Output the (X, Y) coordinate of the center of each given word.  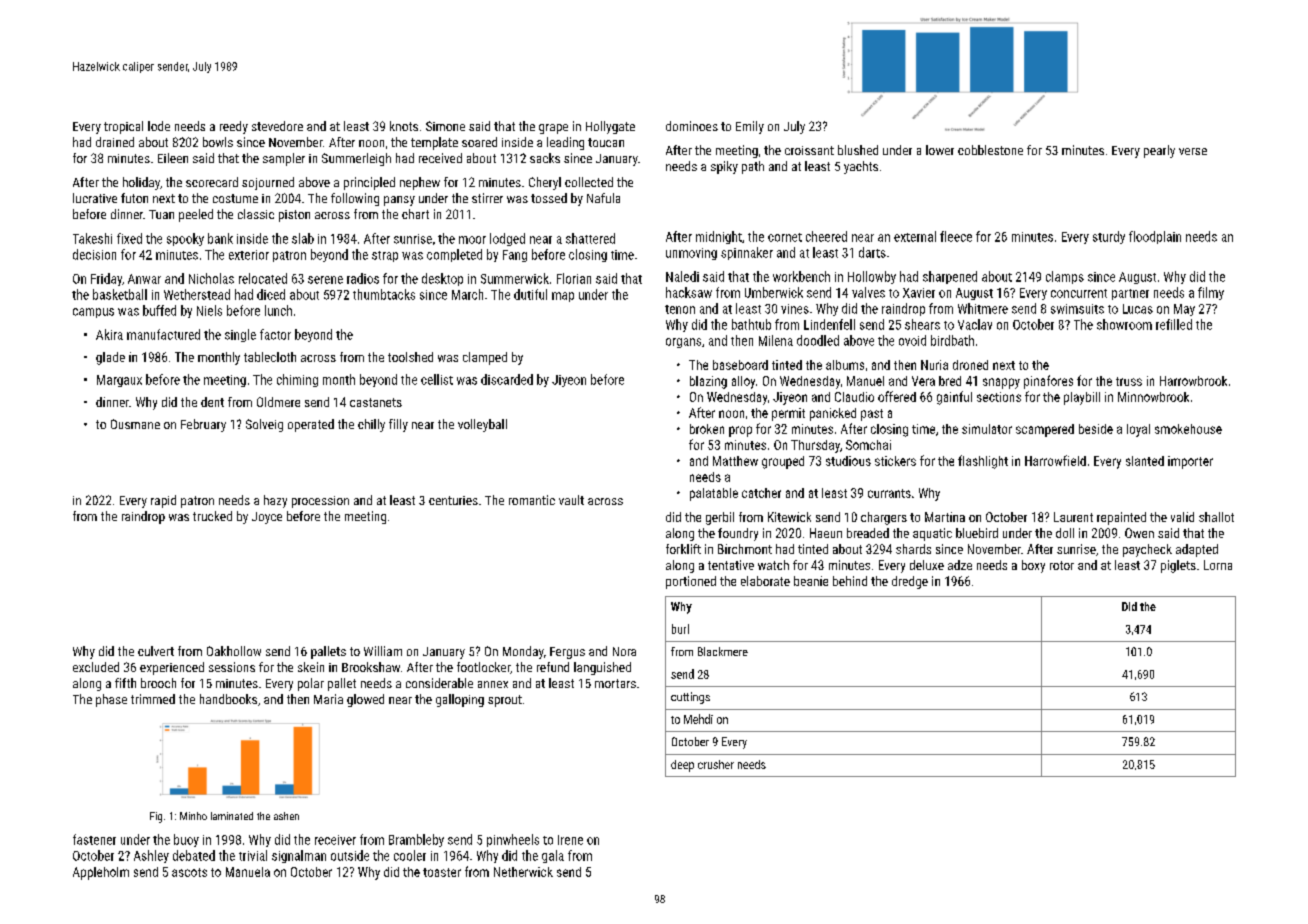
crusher (716, 764)
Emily (750, 127)
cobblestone (990, 150)
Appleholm (101, 873)
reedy (234, 127)
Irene (570, 840)
